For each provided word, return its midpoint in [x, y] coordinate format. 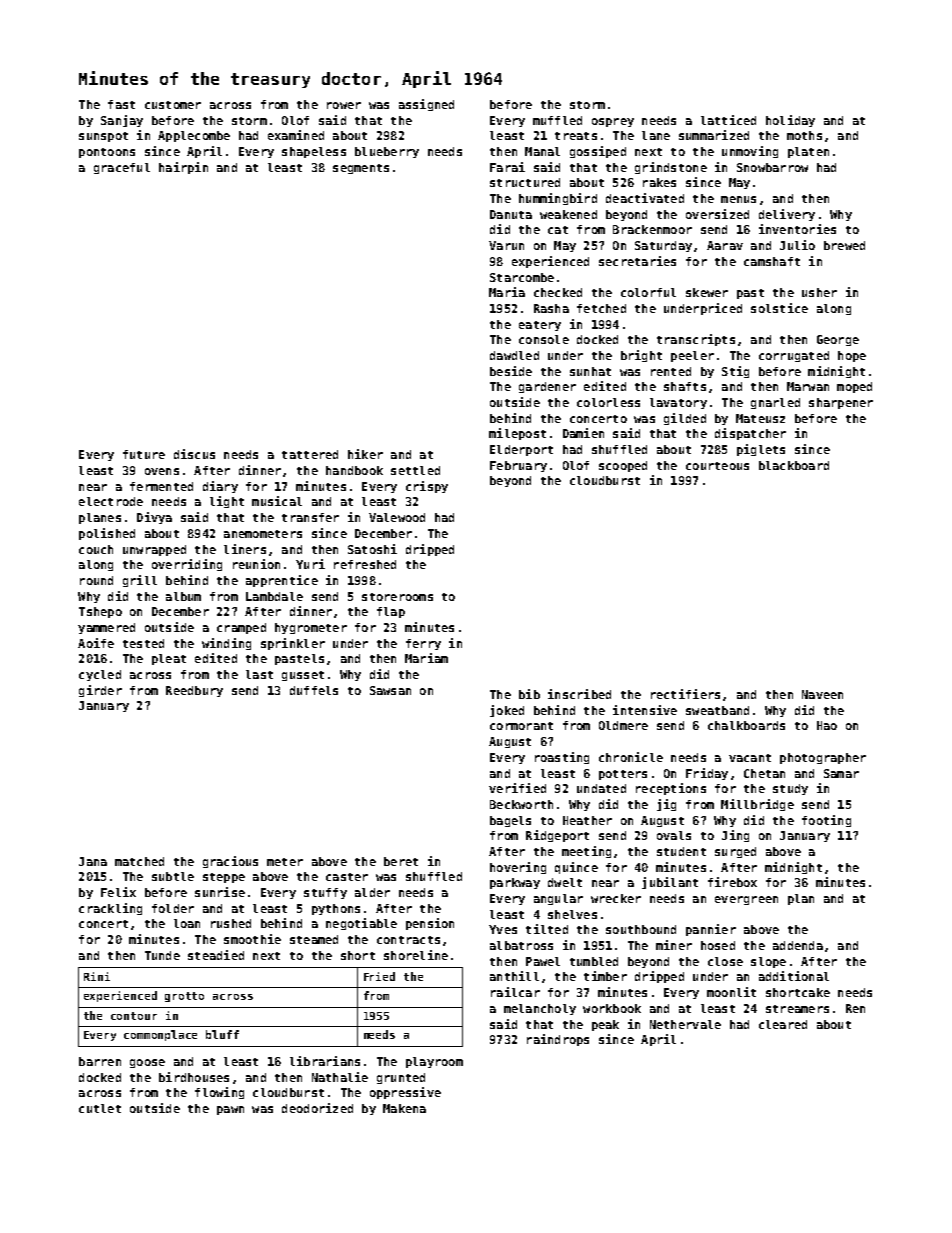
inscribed [579, 694]
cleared [783, 1024]
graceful [122, 168]
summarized [714, 135]
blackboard [794, 465]
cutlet [100, 1108]
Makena [404, 1108]
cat [558, 230]
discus [194, 454]
